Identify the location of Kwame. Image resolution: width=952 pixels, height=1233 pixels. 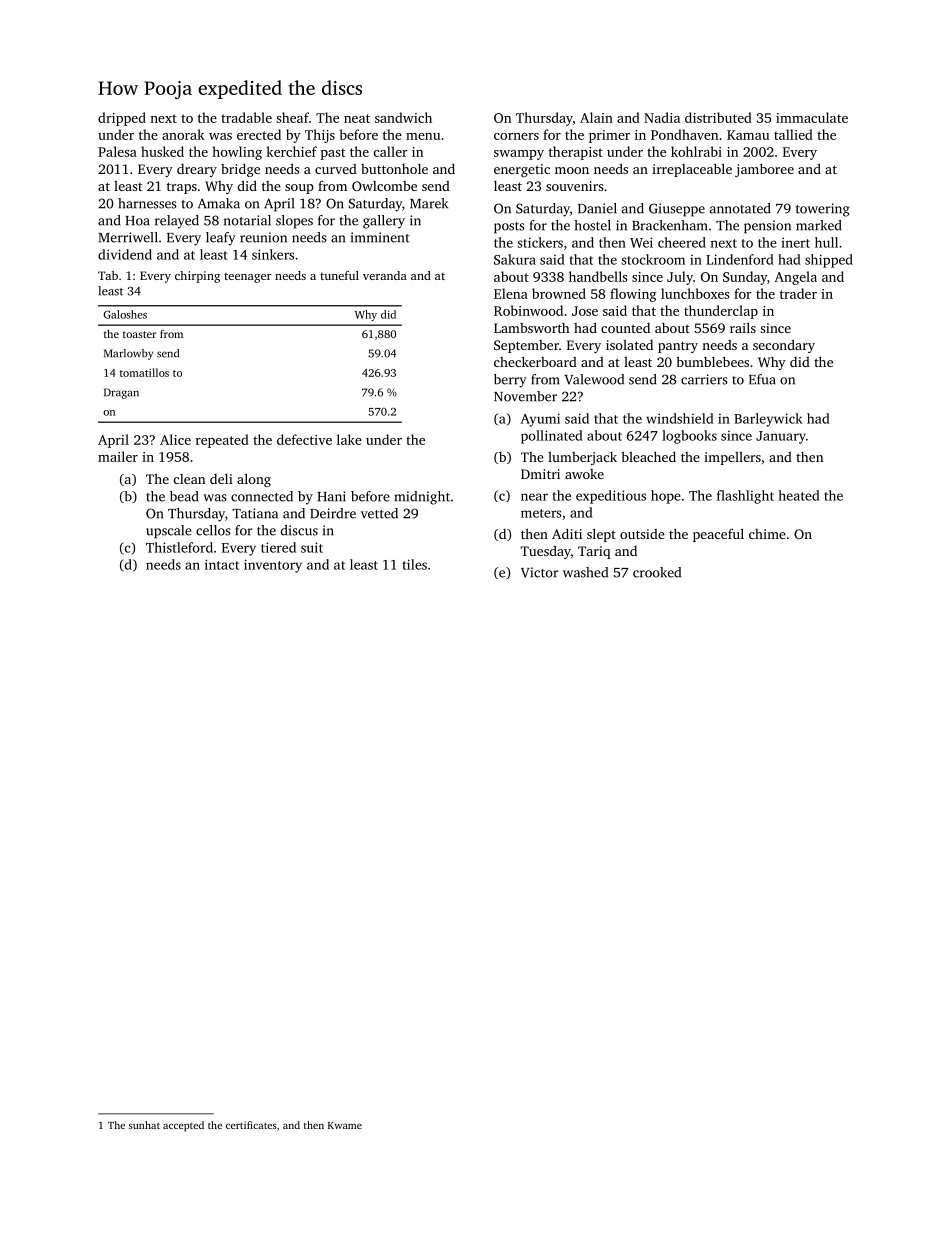
(345, 1125).
